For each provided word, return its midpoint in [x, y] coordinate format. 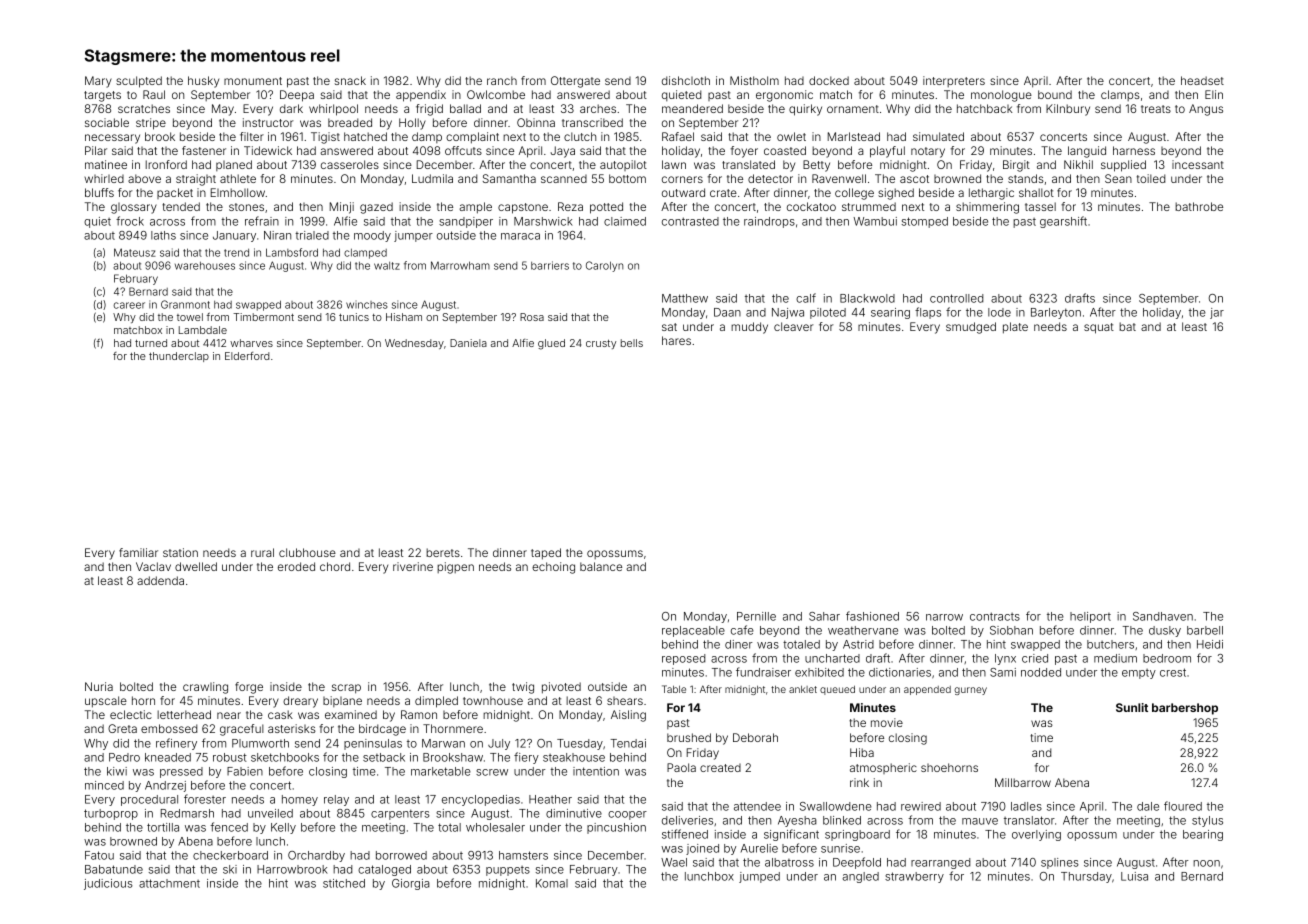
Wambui [875, 221]
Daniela [468, 343]
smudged [971, 328]
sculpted [139, 82]
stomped [925, 222]
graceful [242, 730]
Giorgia [411, 884]
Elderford [247, 356]
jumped [759, 877]
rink [859, 782]
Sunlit [1132, 707]
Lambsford [292, 252]
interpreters [954, 81]
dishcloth [686, 80]
